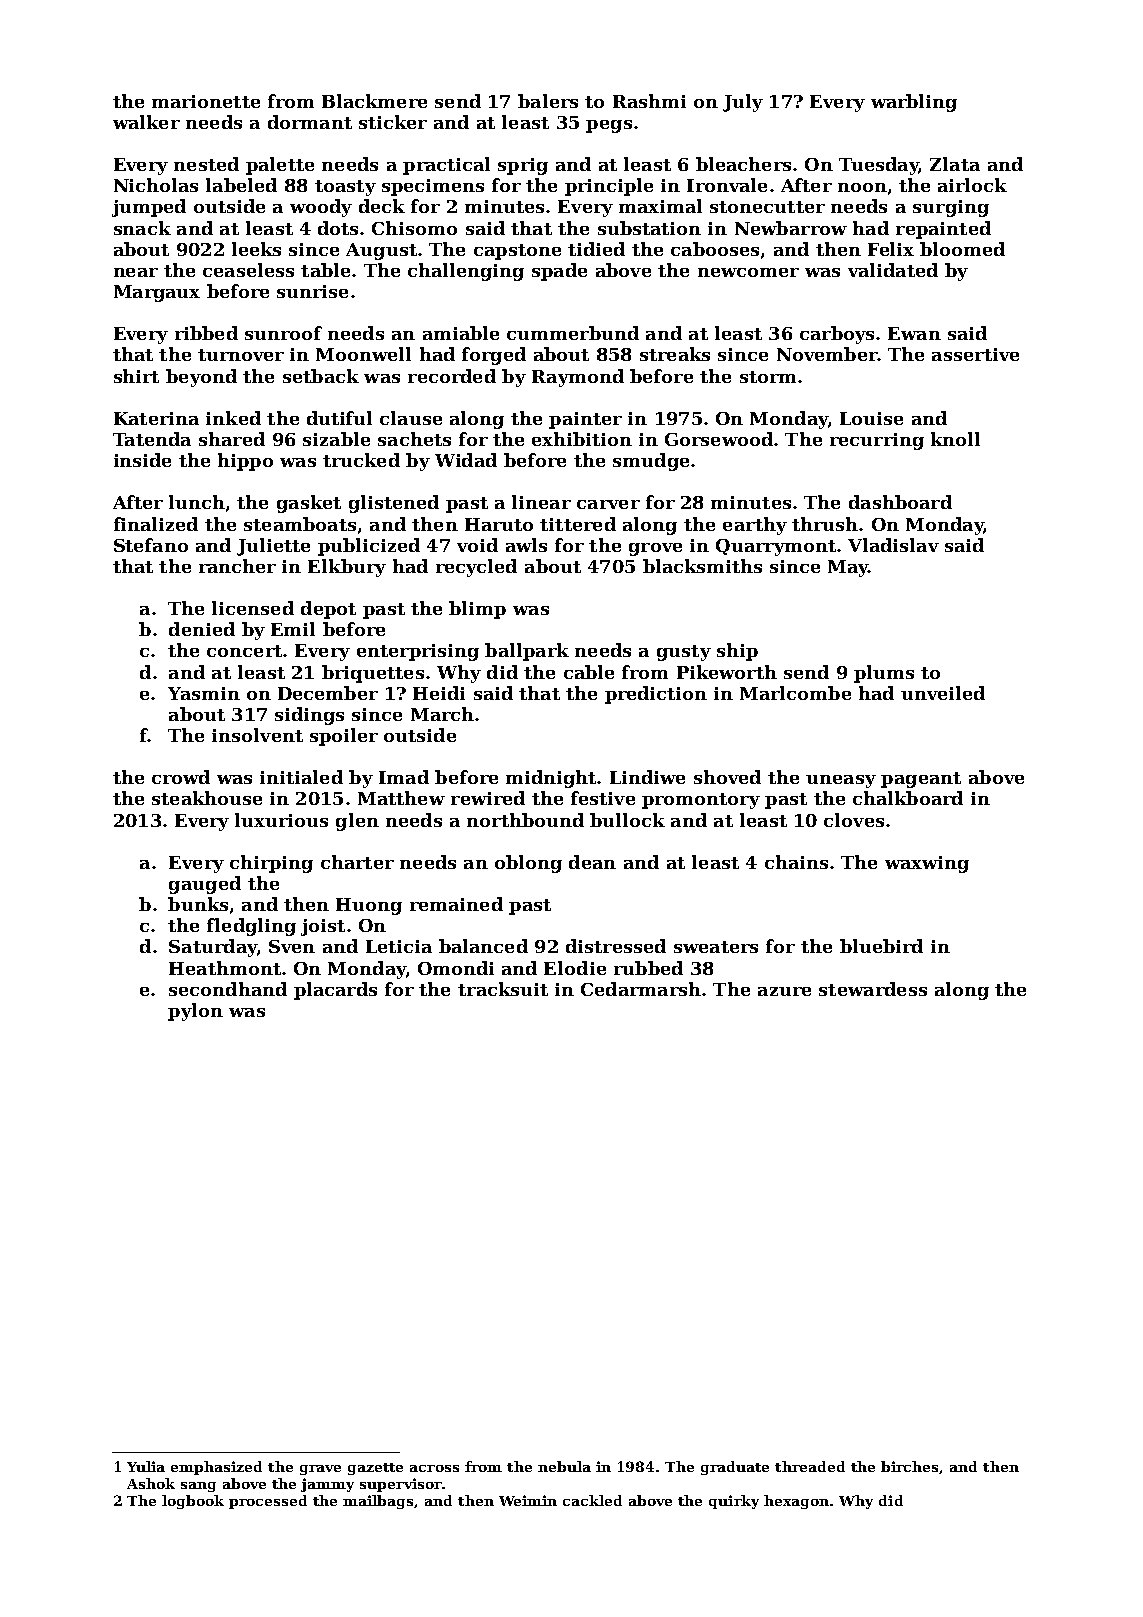 Image resolution: width=1143 pixels, height=1617 pixels. What do you see at coordinates (393, 122) in the screenshot?
I see `sticker` at bounding box center [393, 122].
